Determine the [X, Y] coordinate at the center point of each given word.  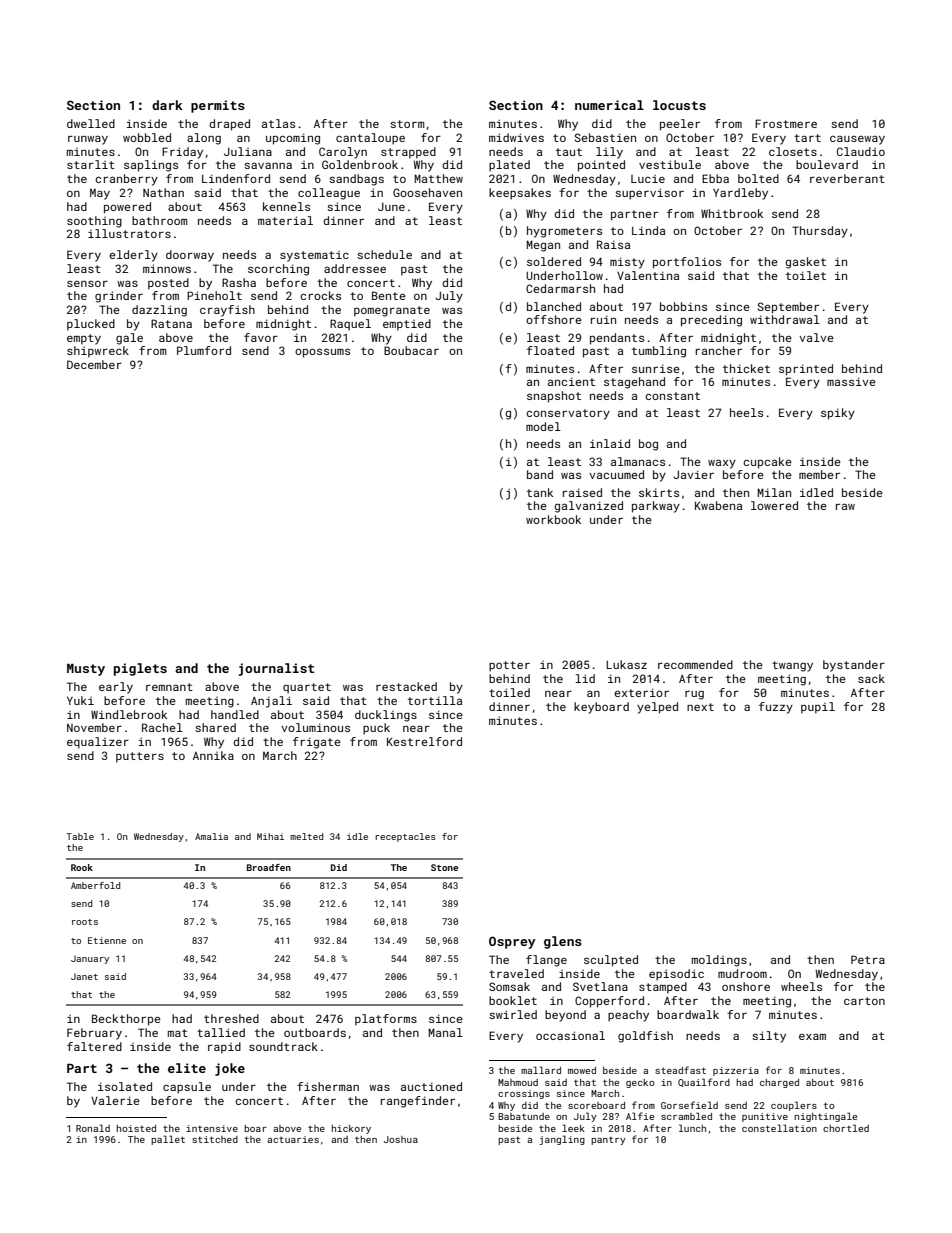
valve [816, 337]
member [819, 474]
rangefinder [418, 1102]
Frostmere [786, 123]
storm [407, 124]
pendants [617, 339]
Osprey [512, 942]
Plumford [204, 350]
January [90, 959]
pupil [818, 708]
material [285, 220]
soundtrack [283, 1046]
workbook [553, 519]
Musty [86, 670]
